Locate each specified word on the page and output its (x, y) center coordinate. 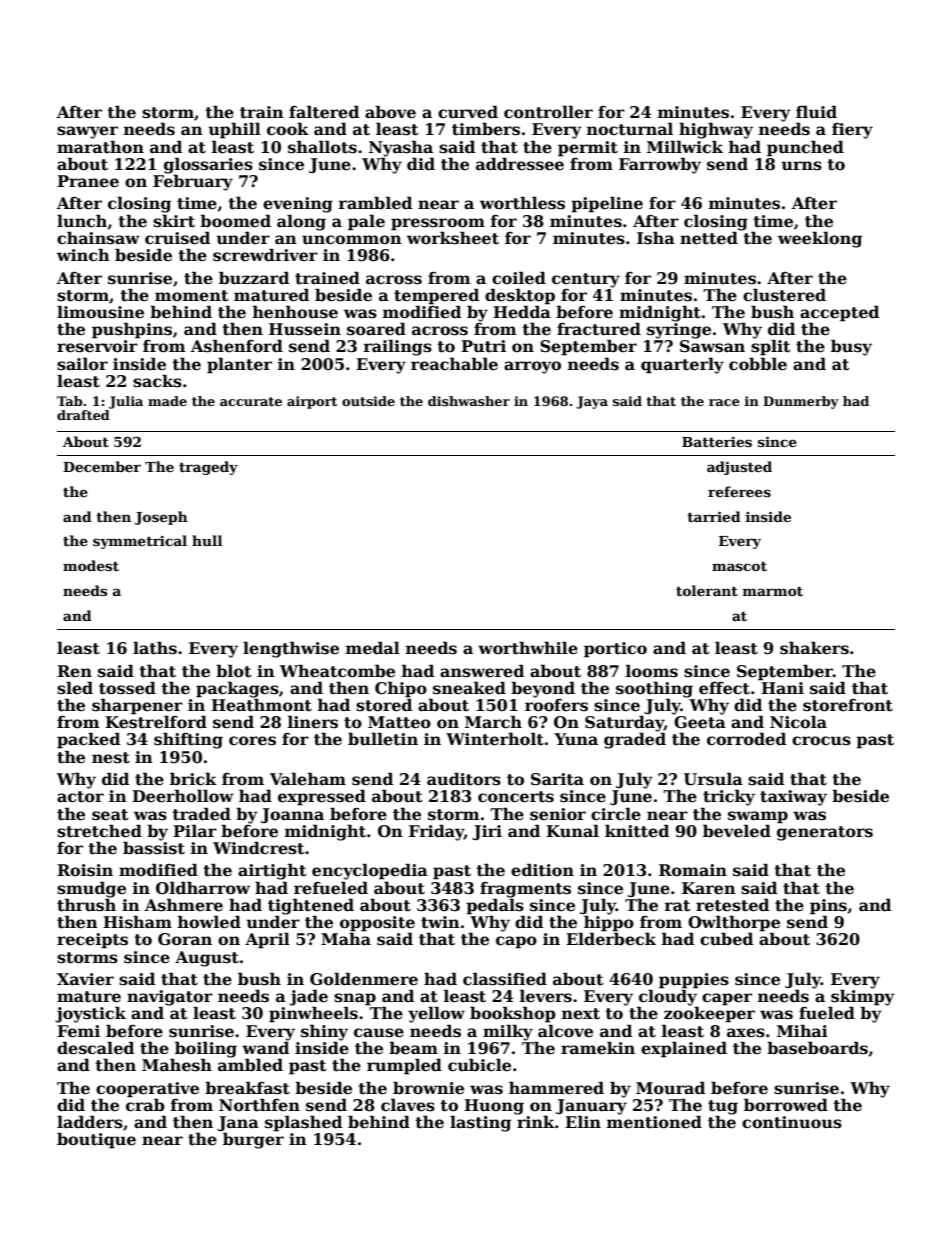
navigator (170, 998)
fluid (816, 111)
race (724, 402)
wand (265, 1047)
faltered (324, 112)
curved (468, 112)
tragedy (208, 468)
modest (91, 565)
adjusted (739, 468)
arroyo (532, 367)
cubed (726, 939)
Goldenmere (364, 979)
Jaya (592, 402)
